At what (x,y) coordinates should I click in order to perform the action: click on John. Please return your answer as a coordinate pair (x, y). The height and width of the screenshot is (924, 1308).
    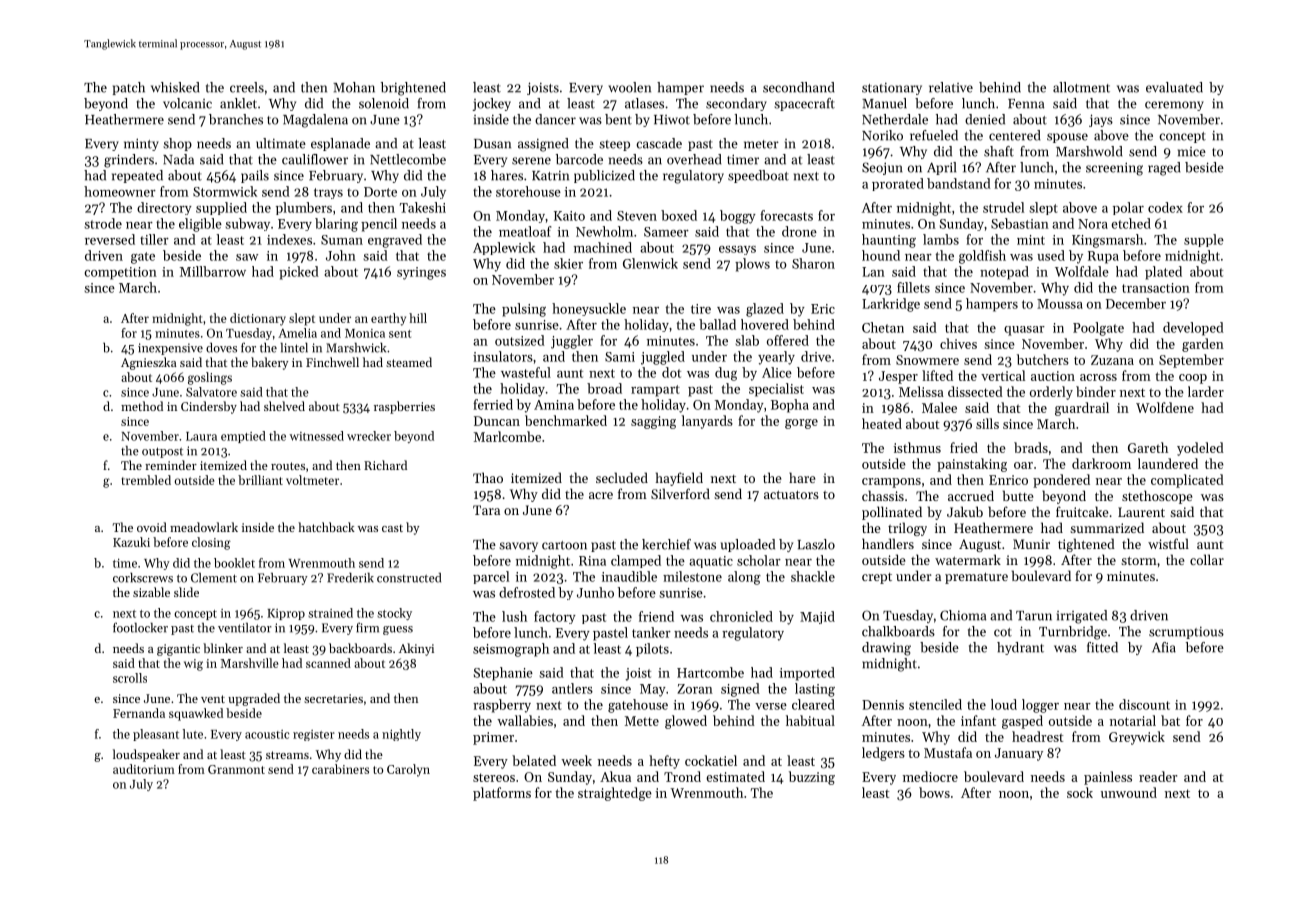
    Looking at the image, I should click on (341, 255).
